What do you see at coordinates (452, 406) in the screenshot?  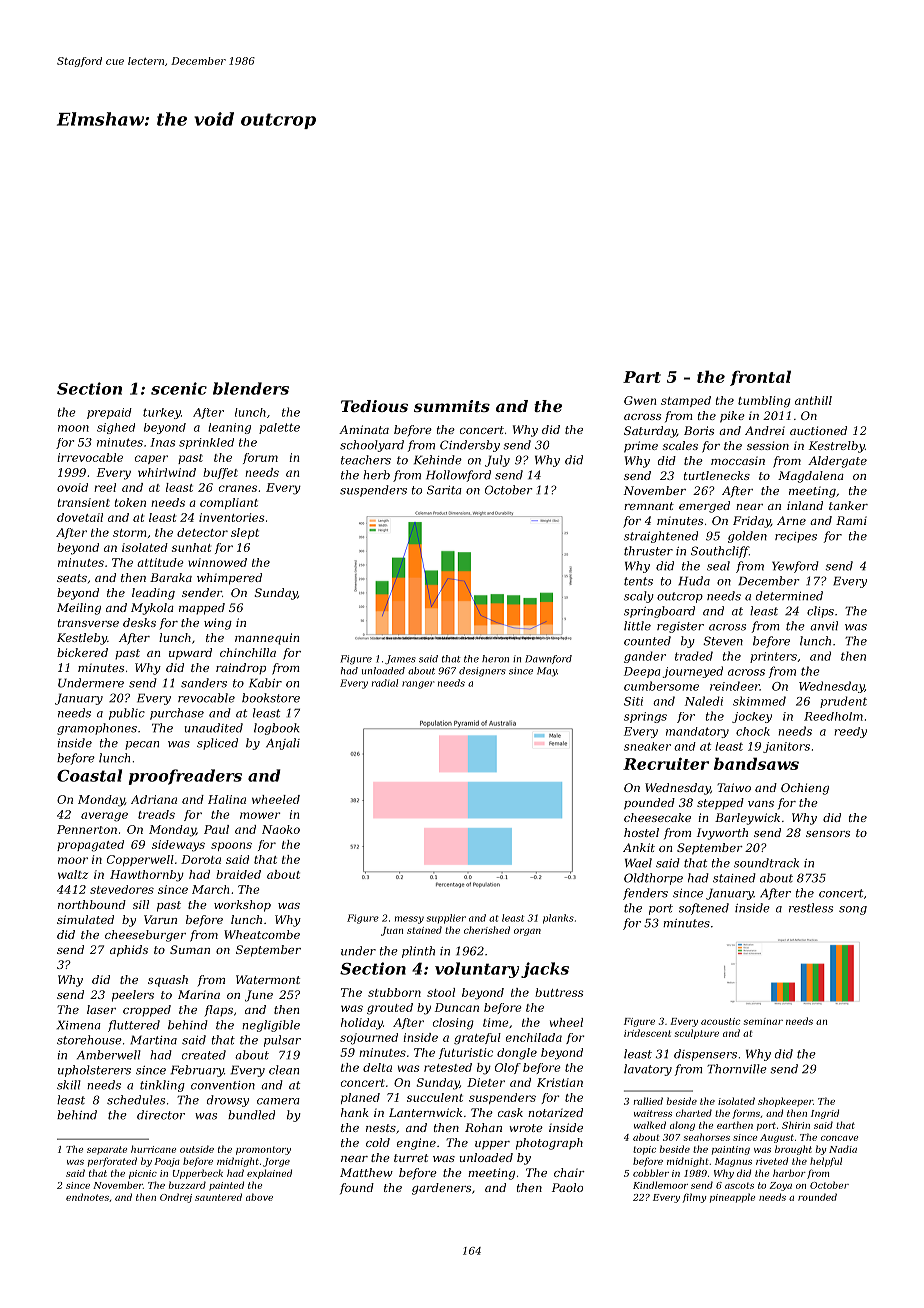 I see `summits` at bounding box center [452, 406].
